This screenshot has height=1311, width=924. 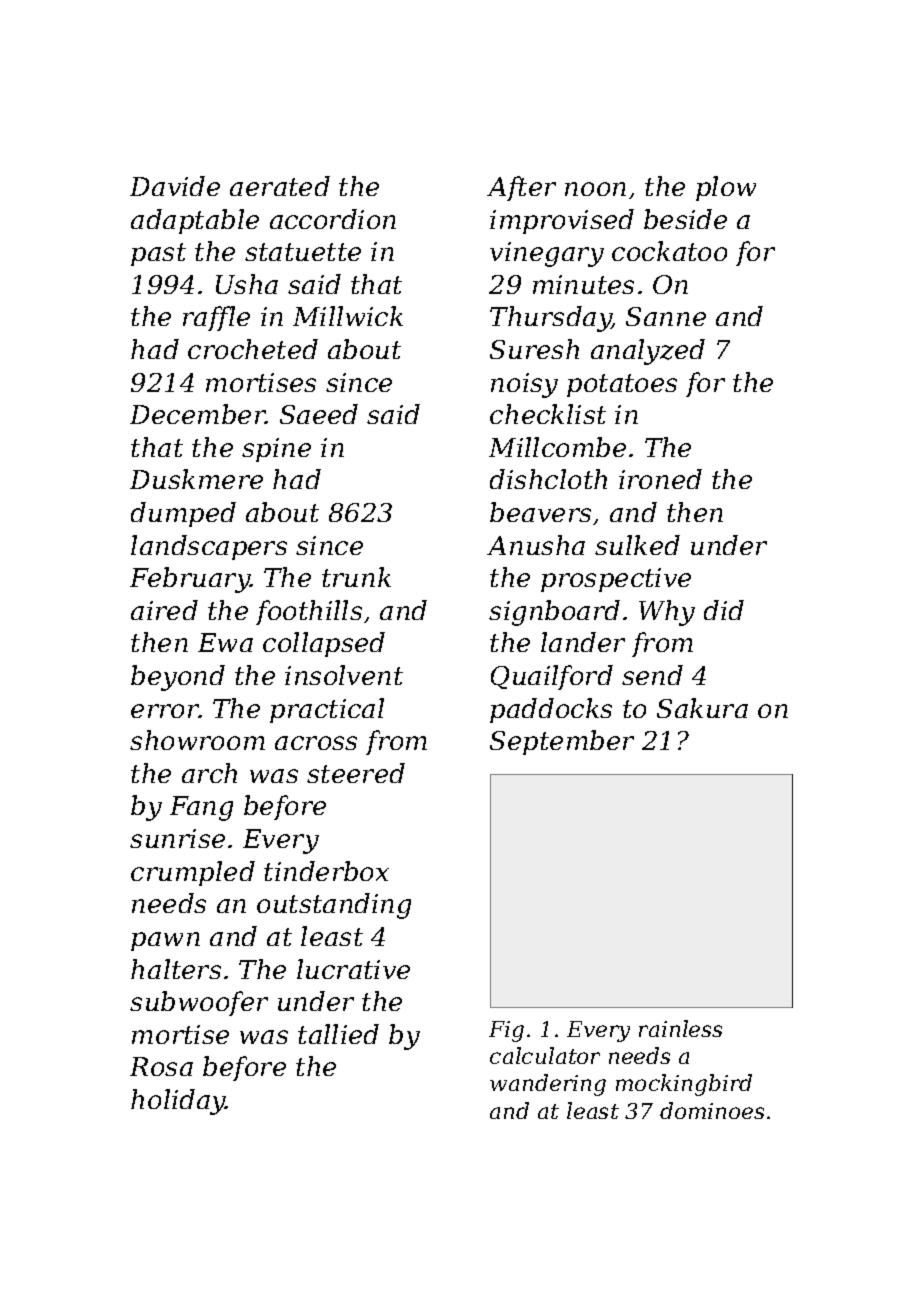 What do you see at coordinates (540, 512) in the screenshot?
I see `beavers` at bounding box center [540, 512].
